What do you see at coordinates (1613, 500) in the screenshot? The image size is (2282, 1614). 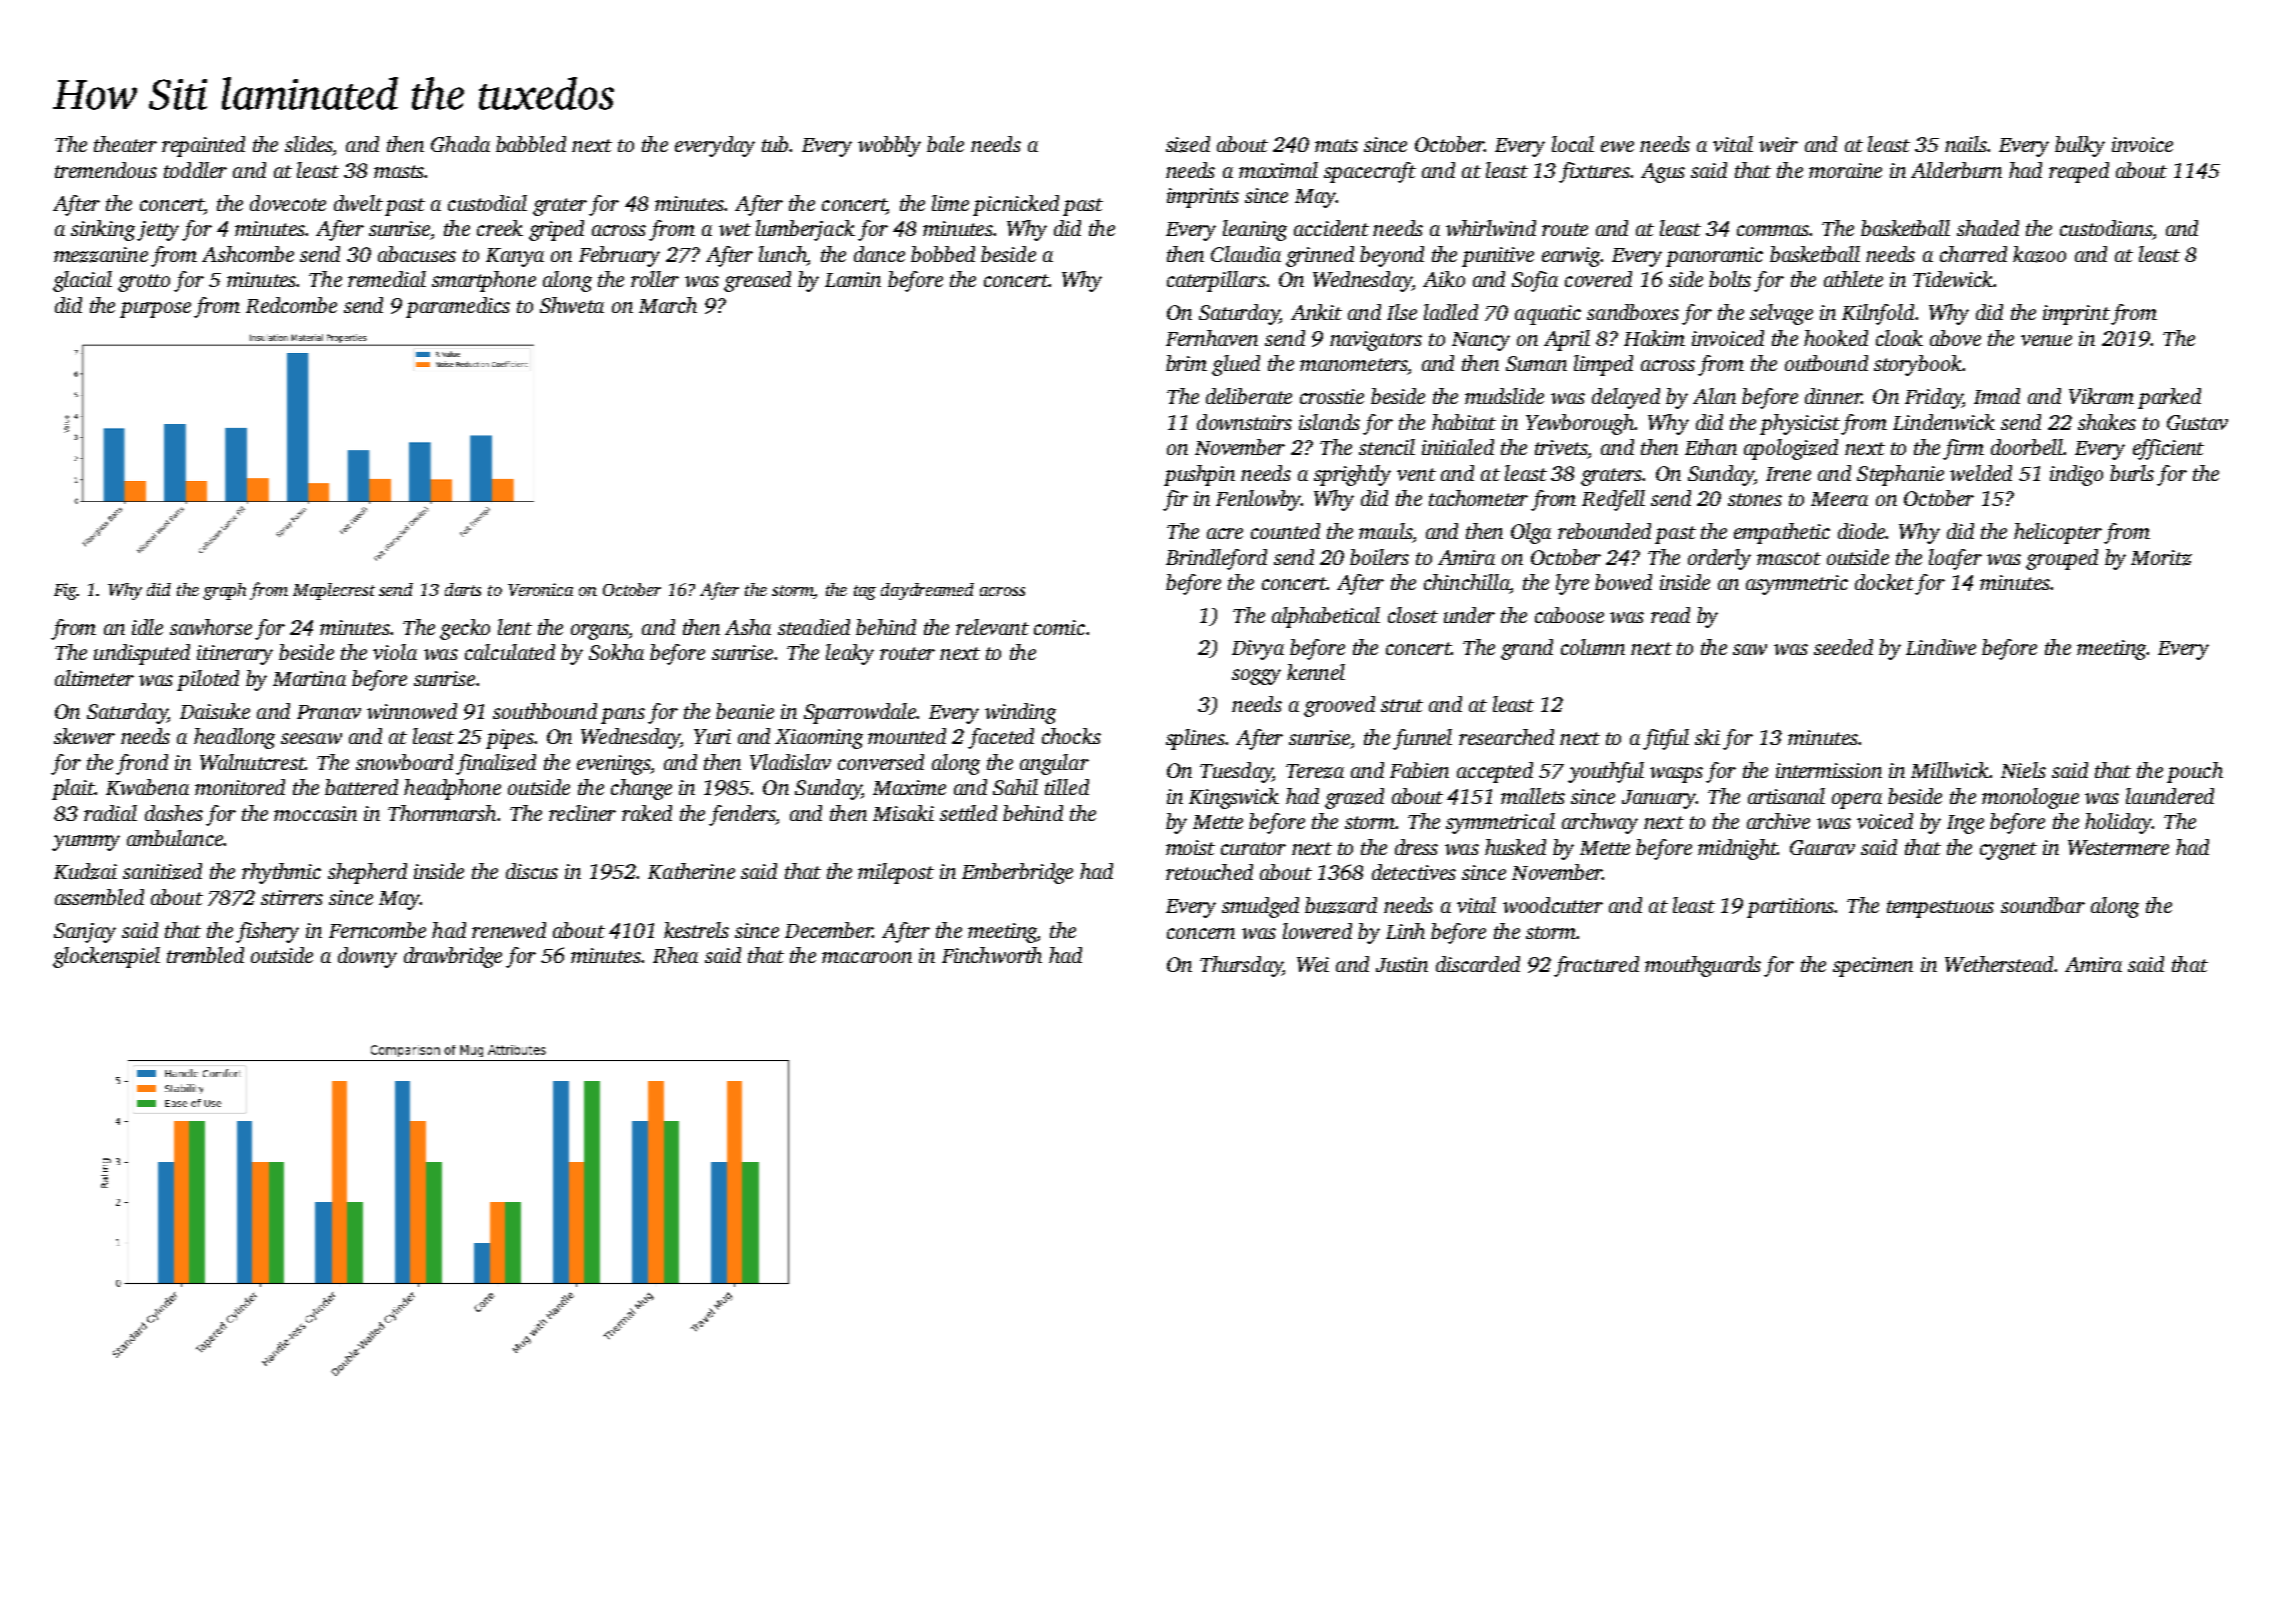 I see `Redfell` at bounding box center [1613, 500].
